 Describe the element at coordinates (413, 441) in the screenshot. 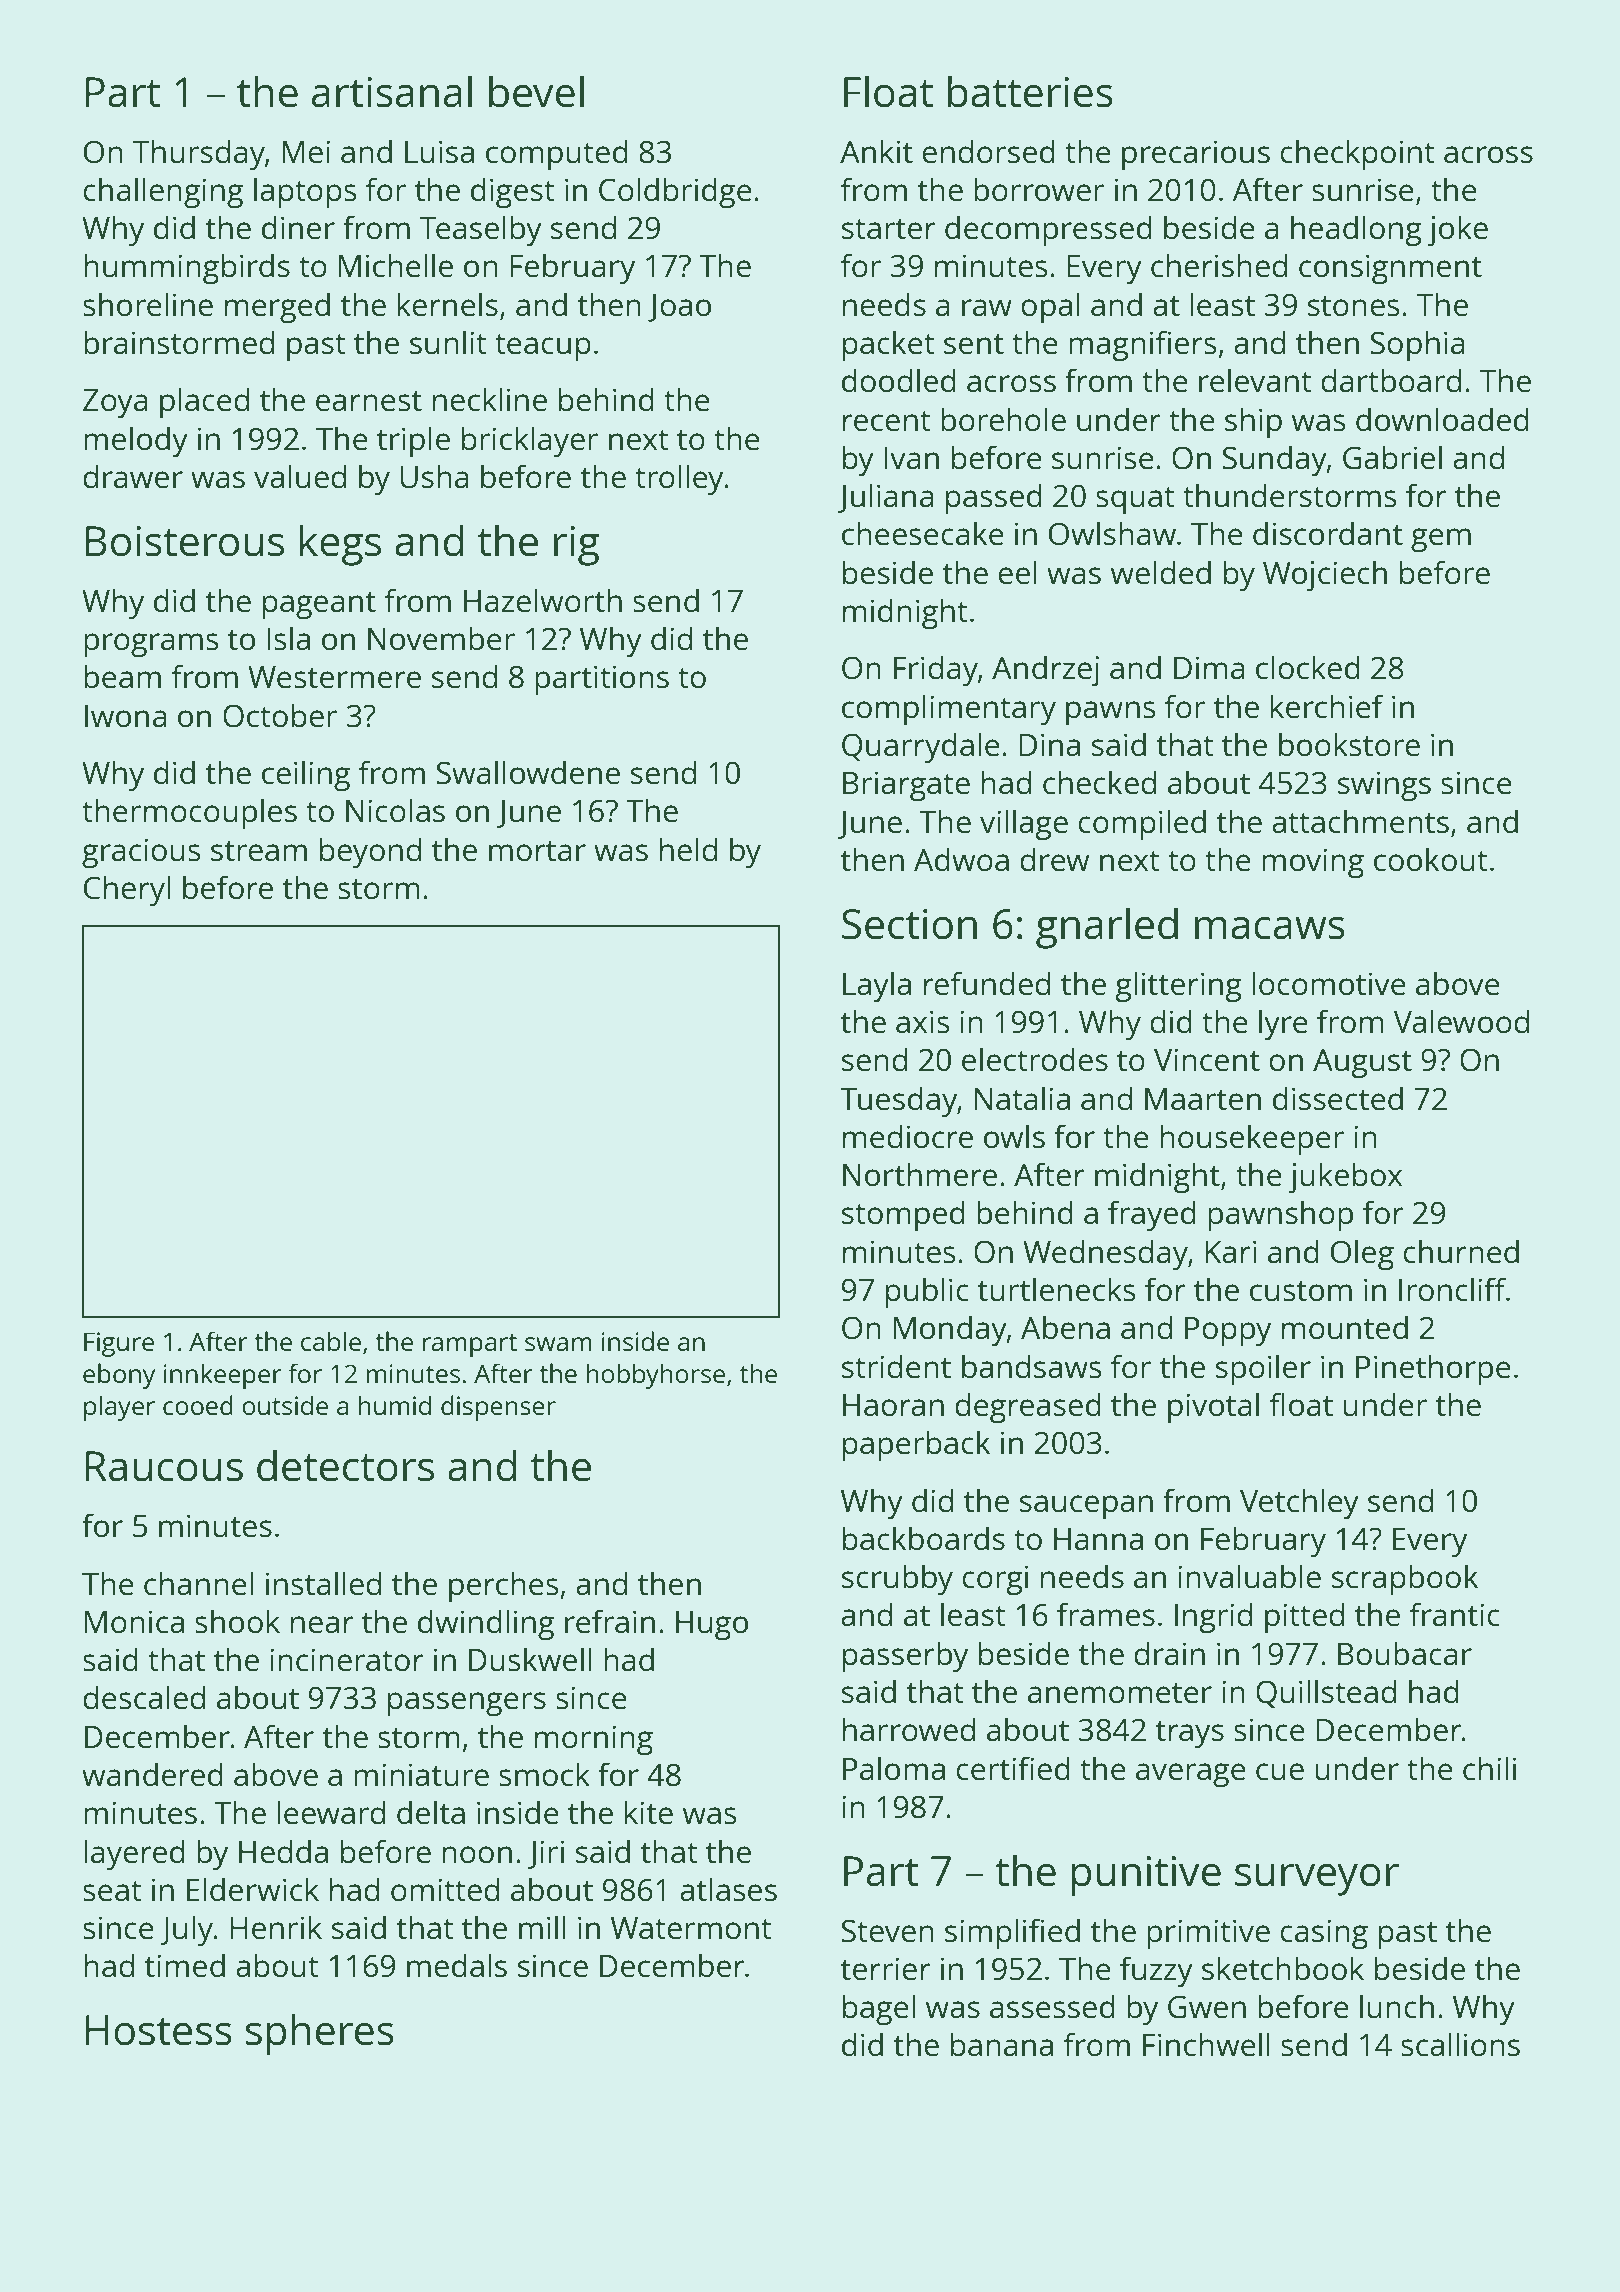

I see `triple` at that location.
